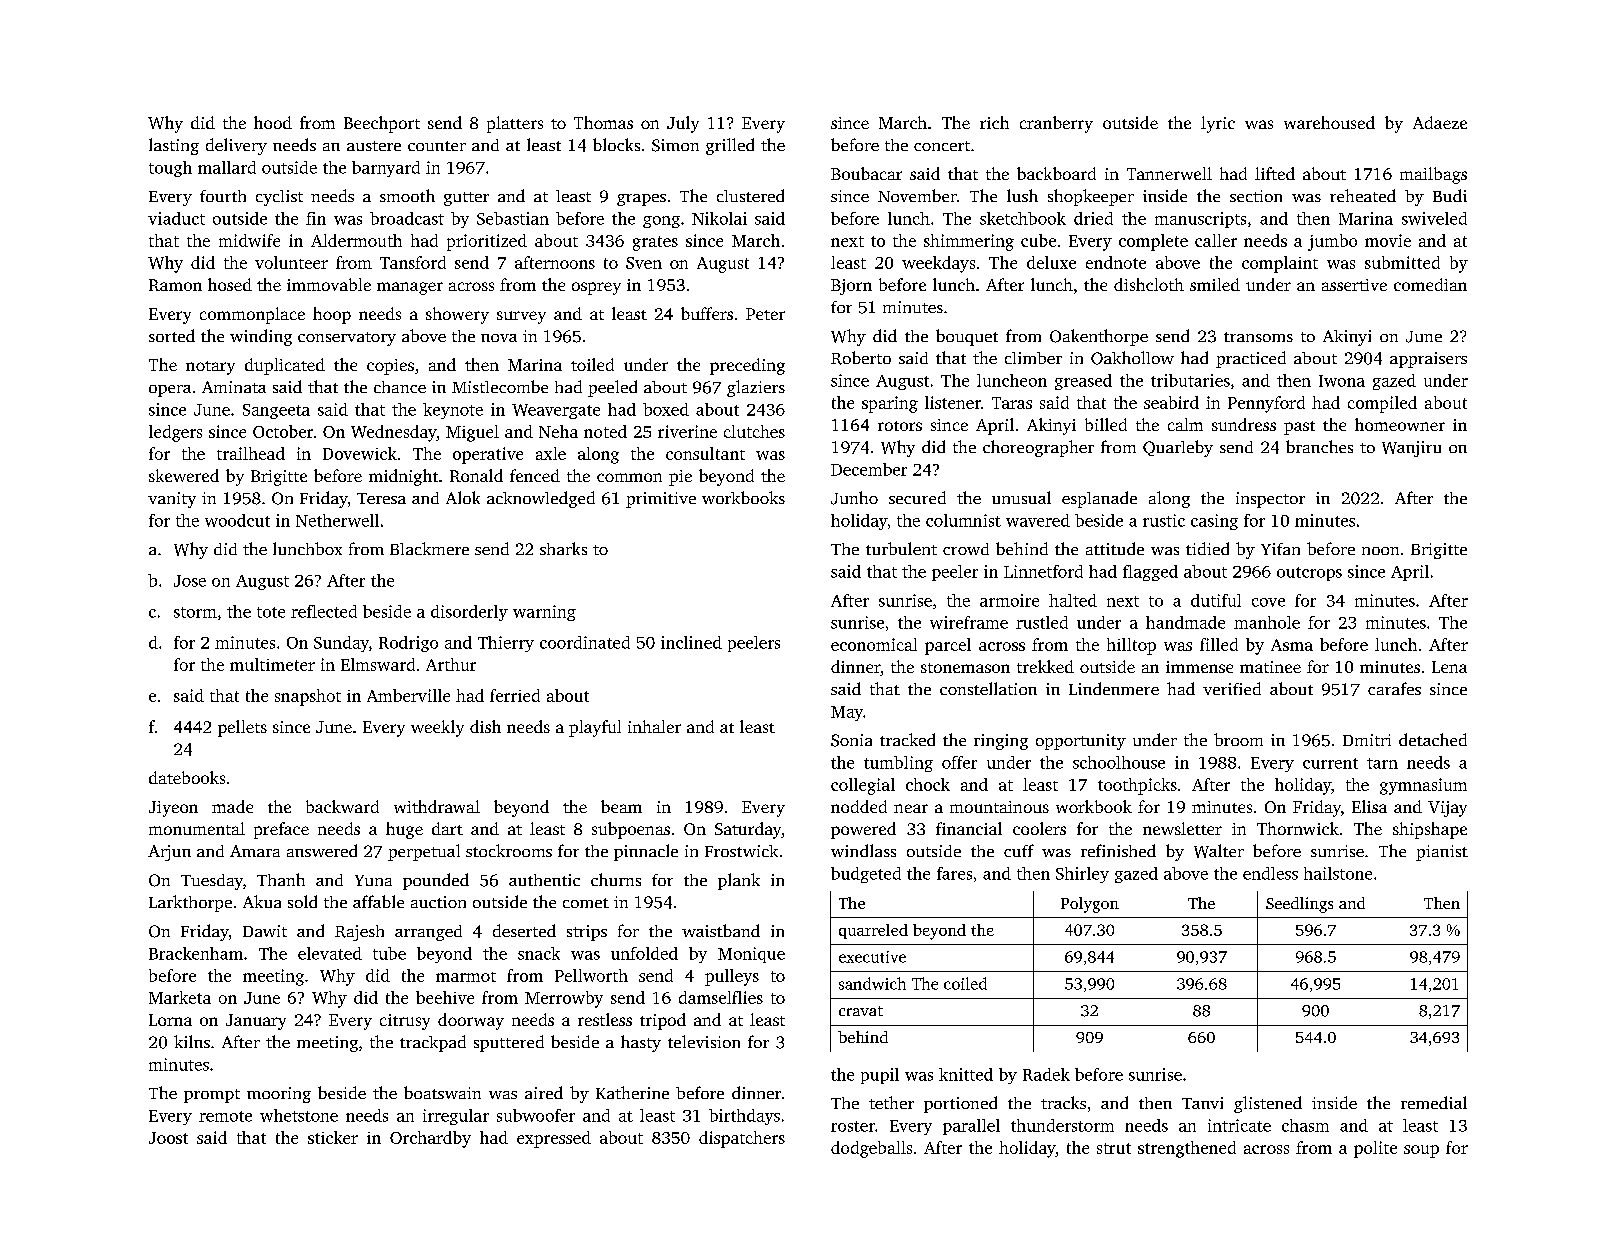  What do you see at coordinates (1039, 828) in the screenshot?
I see `coolers` at bounding box center [1039, 828].
